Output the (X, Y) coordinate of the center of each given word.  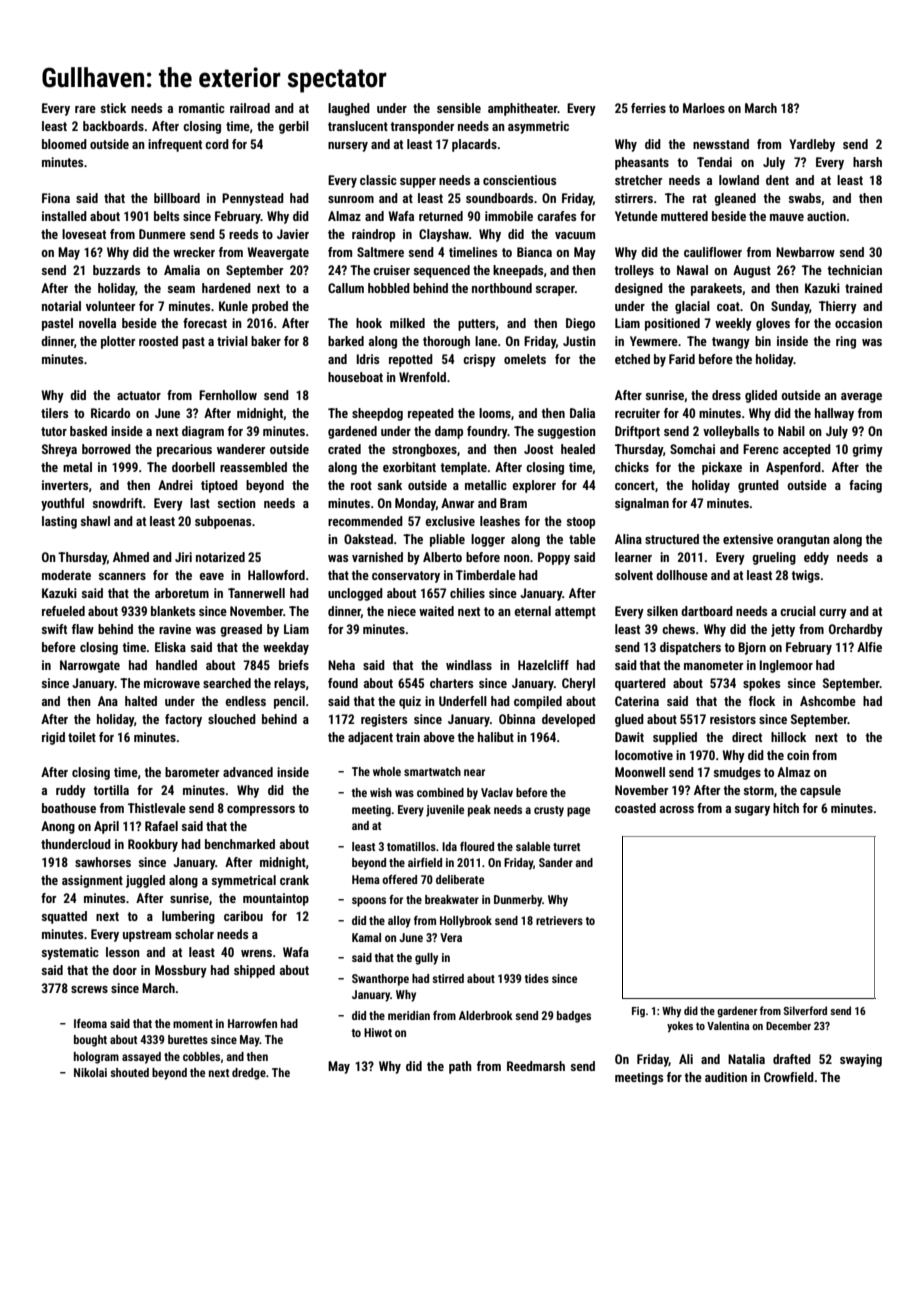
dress (726, 395)
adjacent (370, 738)
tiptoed (219, 486)
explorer (534, 486)
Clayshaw (444, 235)
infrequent (175, 145)
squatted (64, 917)
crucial (798, 611)
